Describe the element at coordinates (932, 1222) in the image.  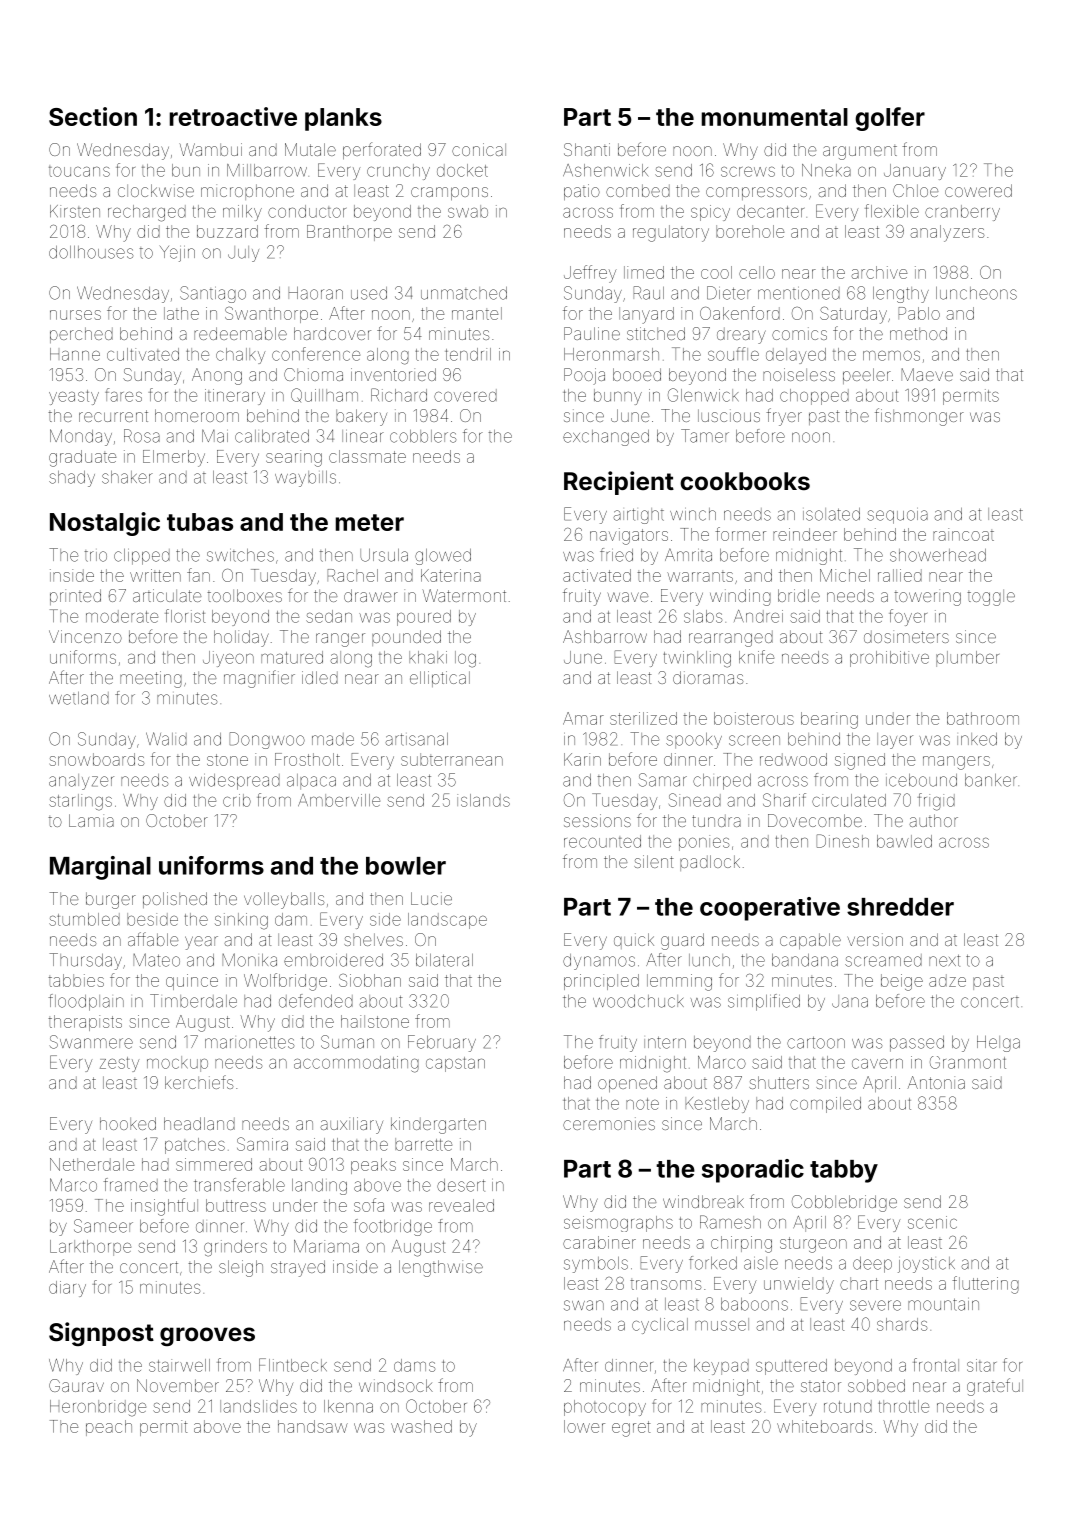
I see `scenic` at that location.
